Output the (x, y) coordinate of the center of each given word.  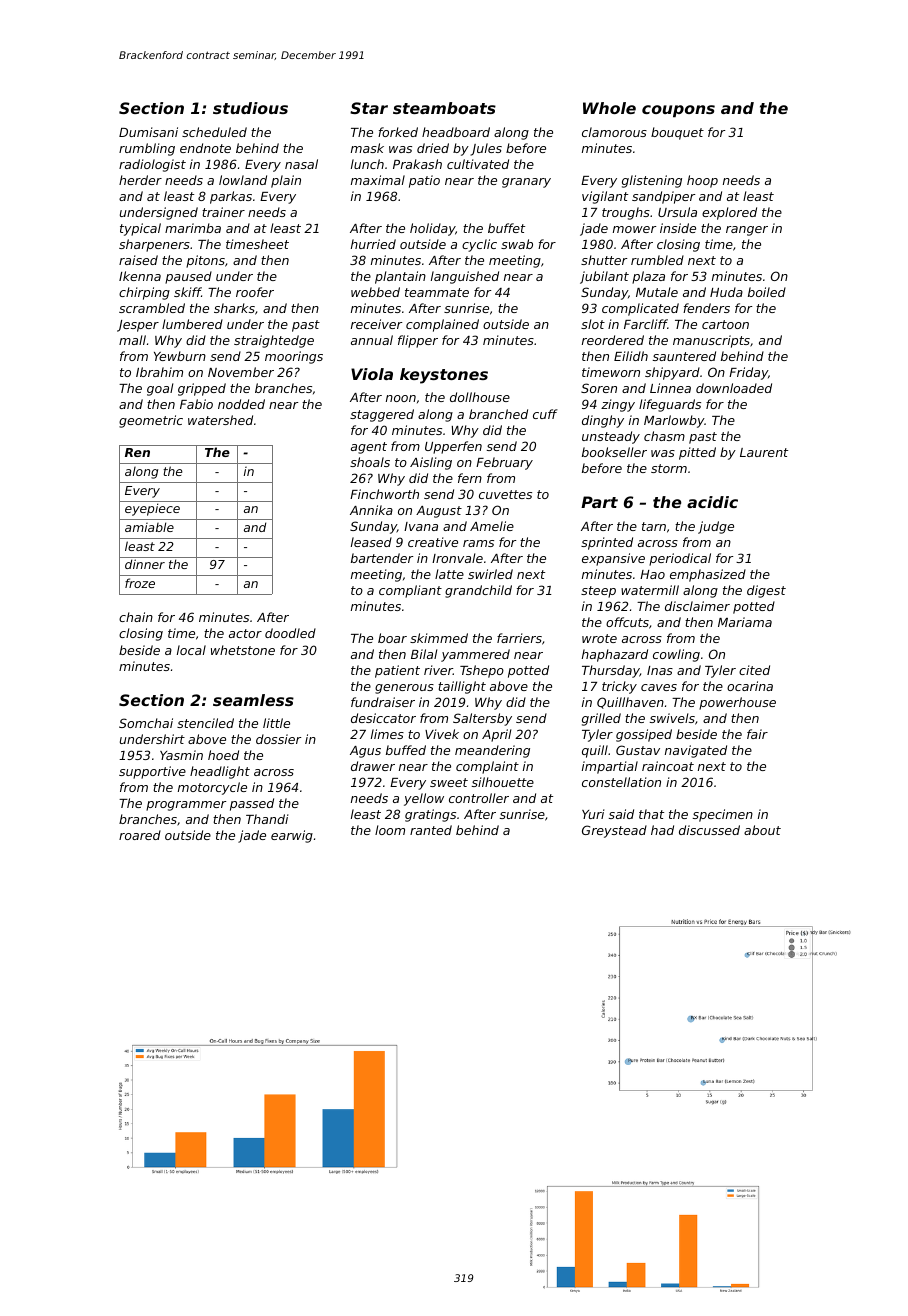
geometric (151, 421)
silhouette (503, 782)
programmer (186, 806)
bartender (382, 558)
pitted (697, 453)
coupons (678, 111)
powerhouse (737, 703)
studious (250, 108)
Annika (371, 510)
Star (369, 108)
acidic (712, 502)
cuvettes (505, 494)
